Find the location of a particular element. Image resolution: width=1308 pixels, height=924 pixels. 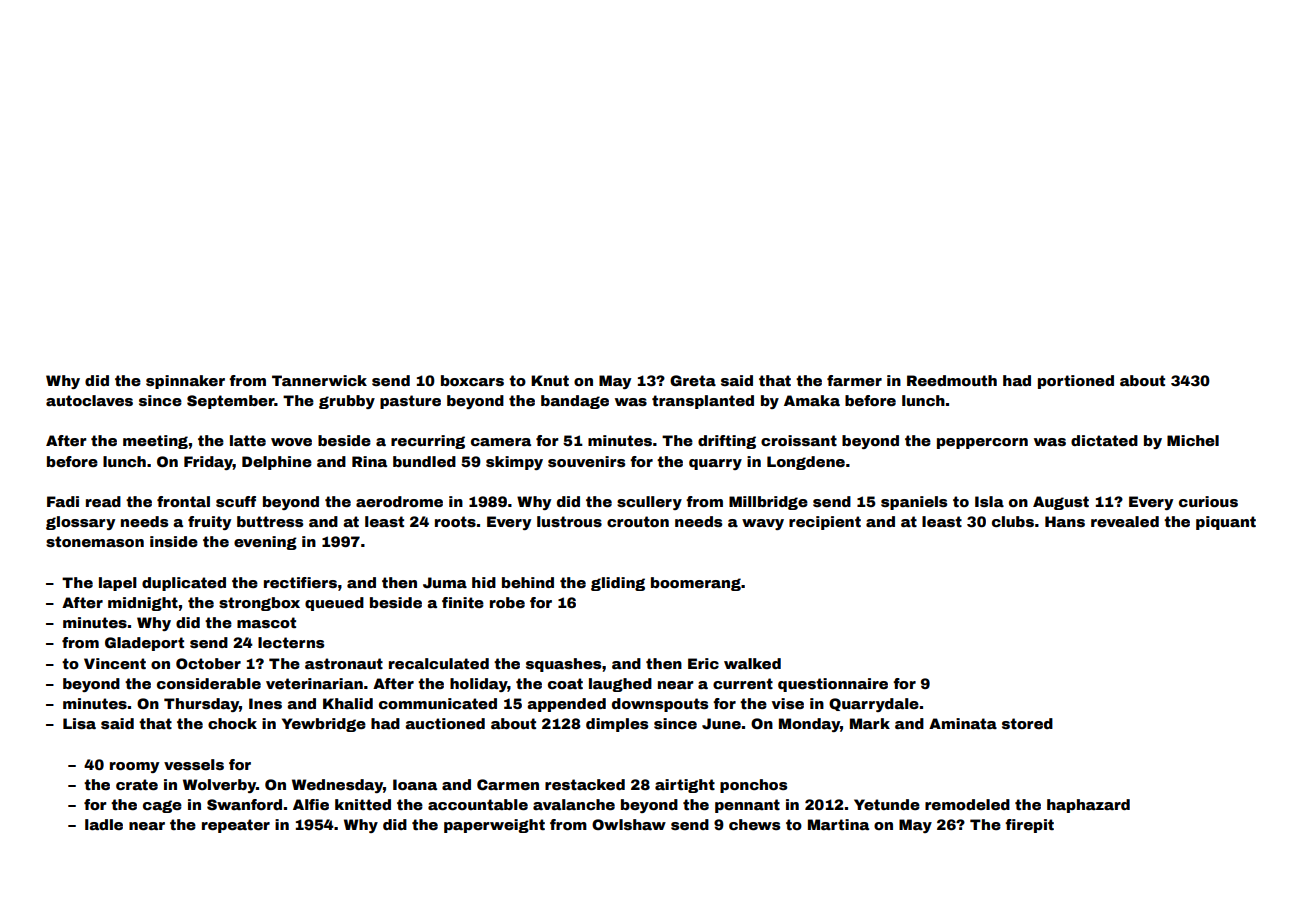

lapel is located at coordinates (118, 584).
